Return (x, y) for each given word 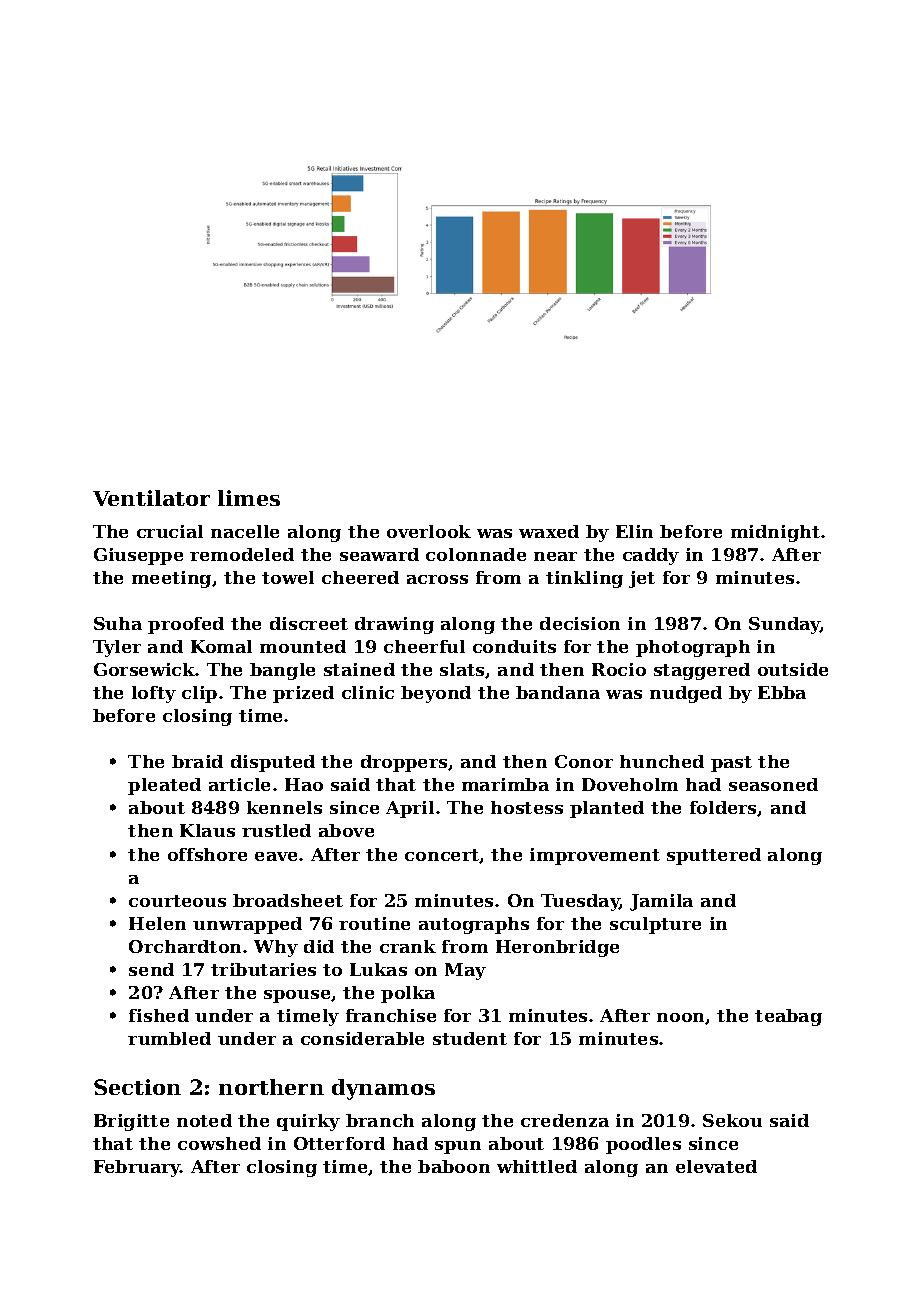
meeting (171, 579)
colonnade (476, 554)
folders (724, 808)
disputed (273, 763)
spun (458, 1147)
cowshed (219, 1143)
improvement (595, 856)
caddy (651, 556)
